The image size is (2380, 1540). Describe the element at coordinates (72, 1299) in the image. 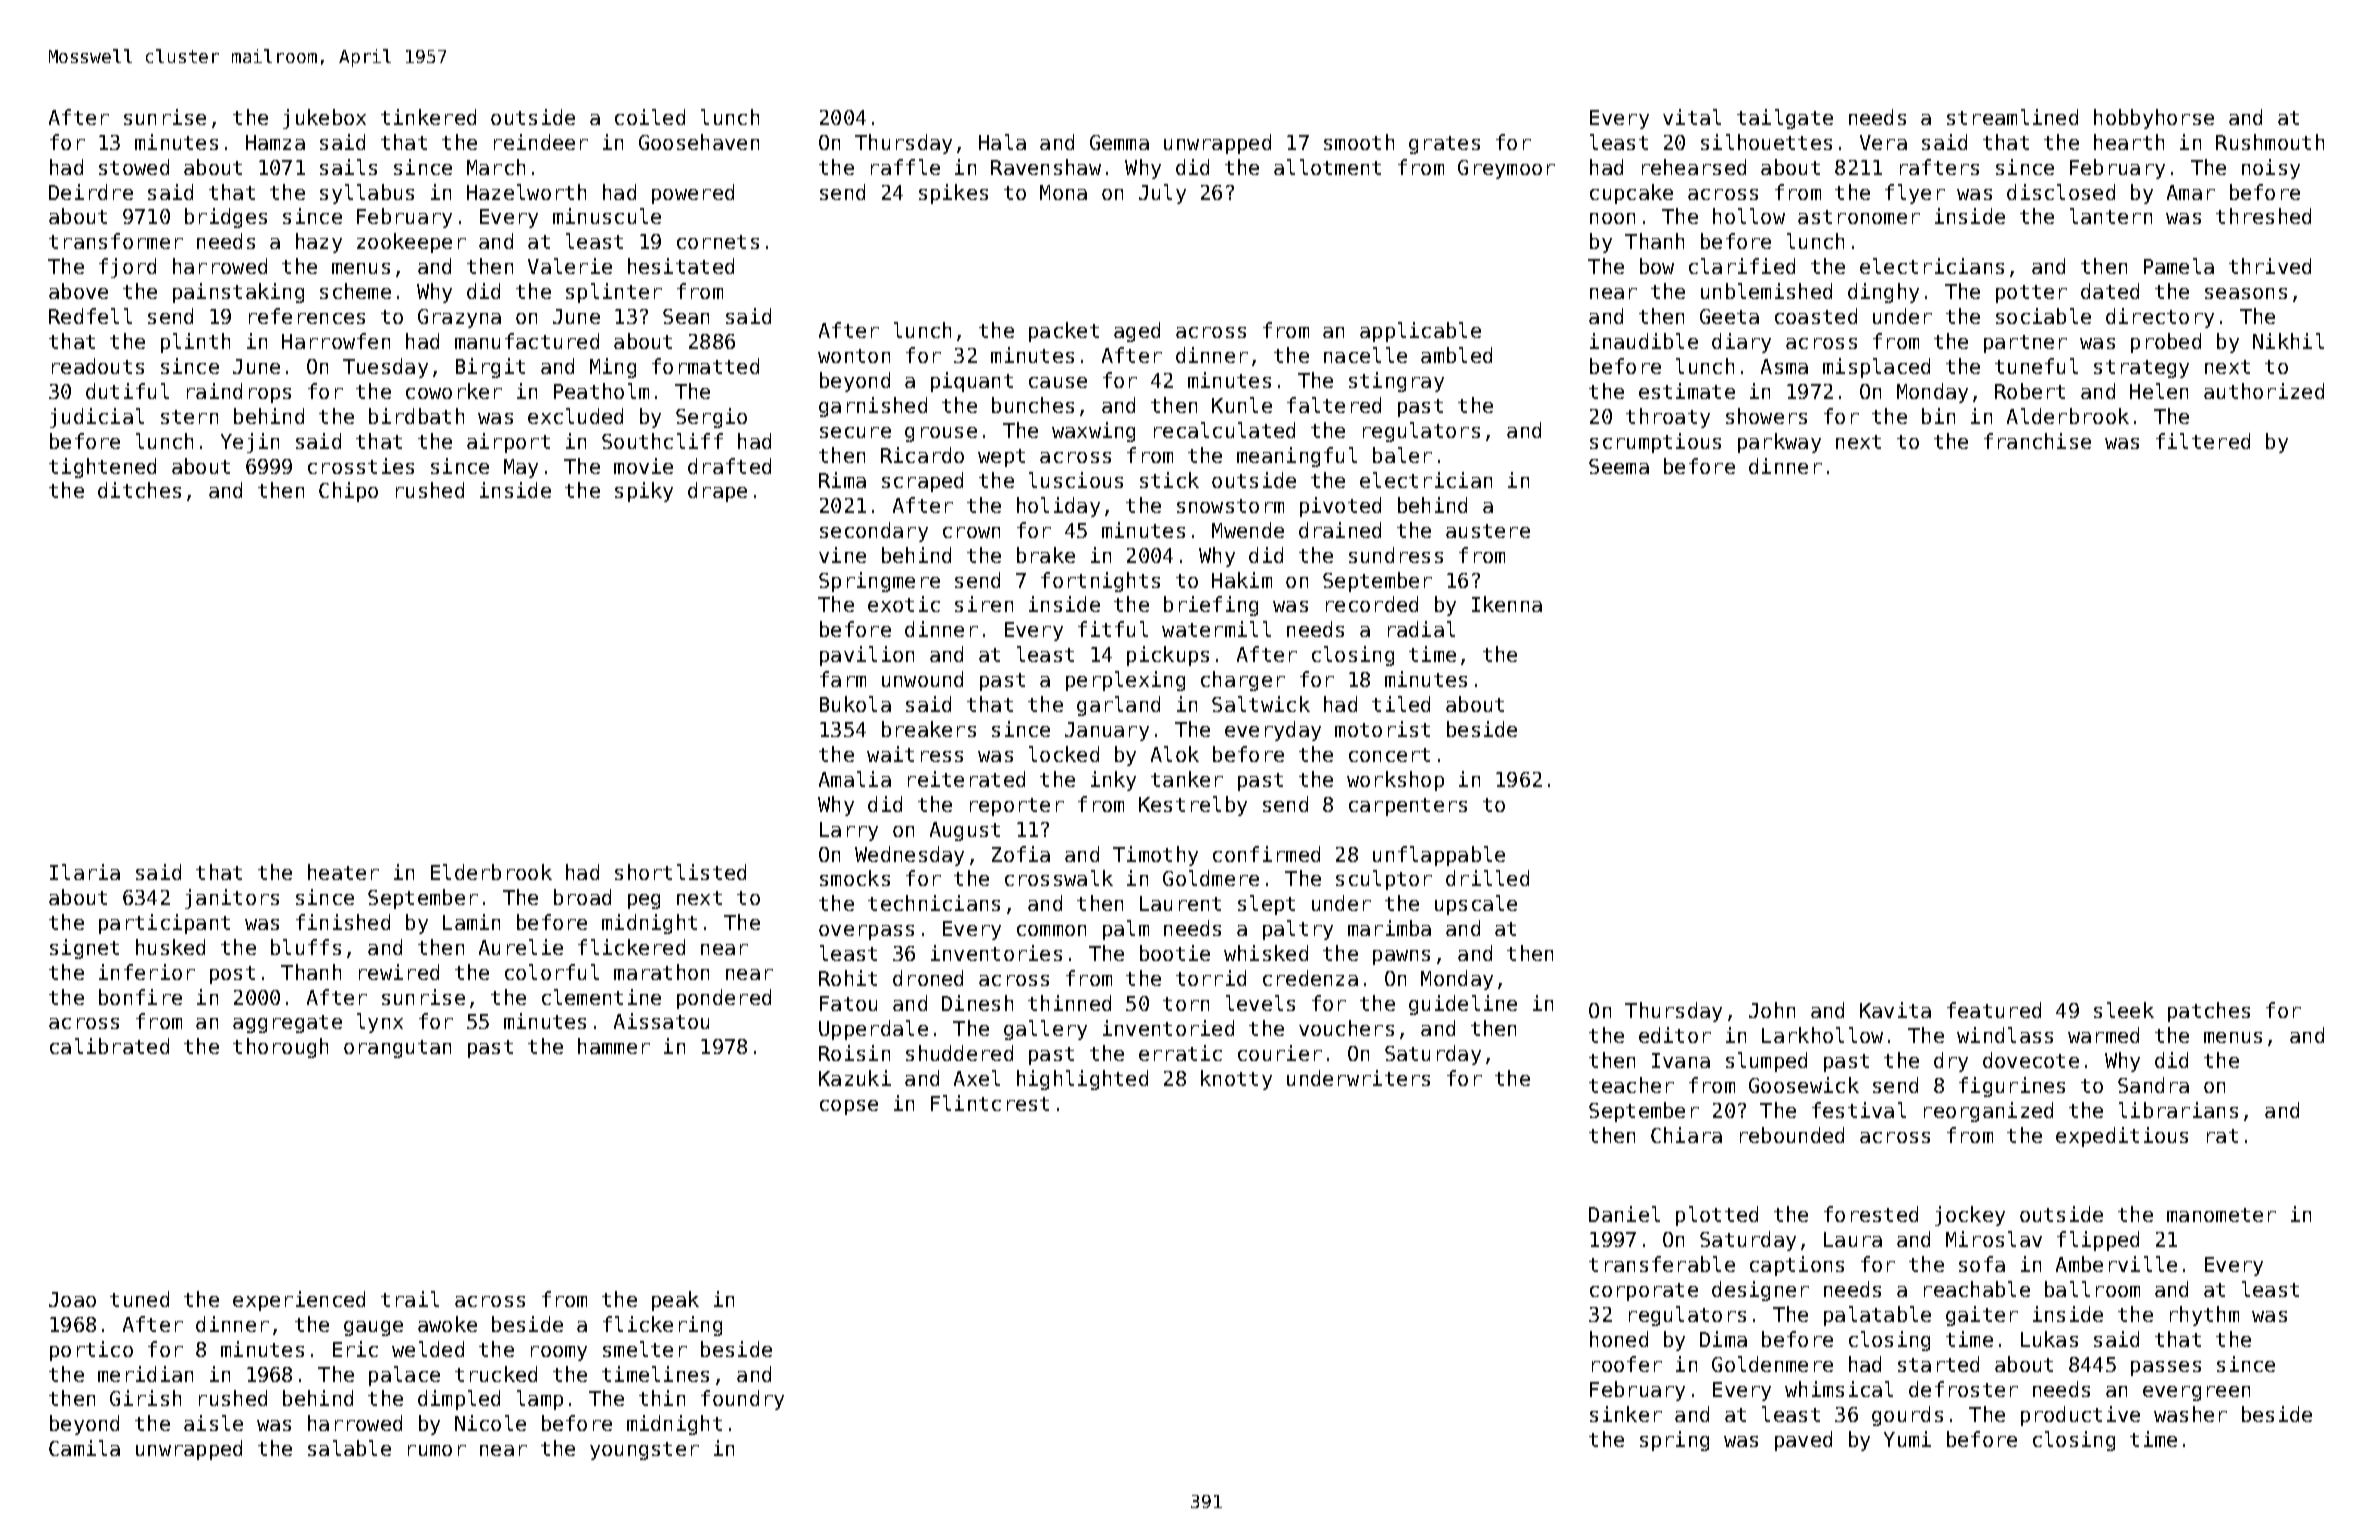

I see `Joao` at that location.
